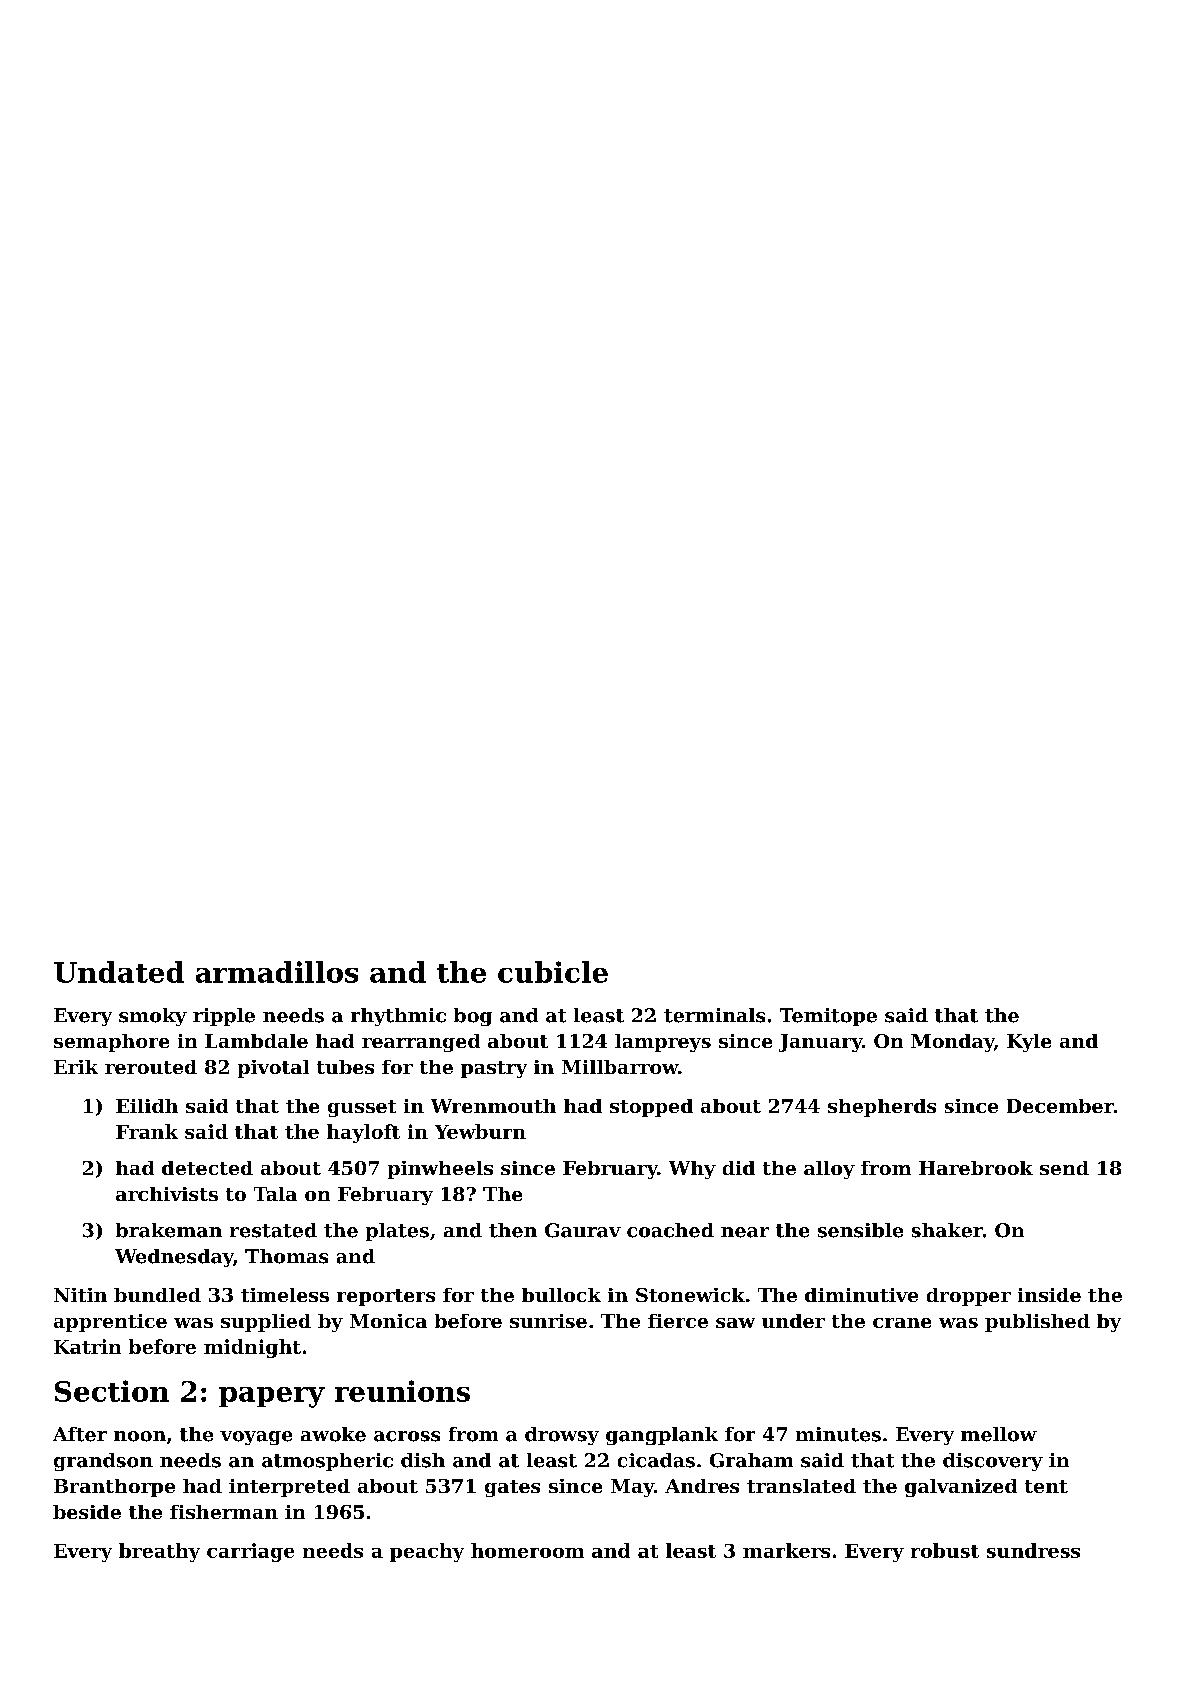  I want to click on Temitope, so click(828, 1017).
